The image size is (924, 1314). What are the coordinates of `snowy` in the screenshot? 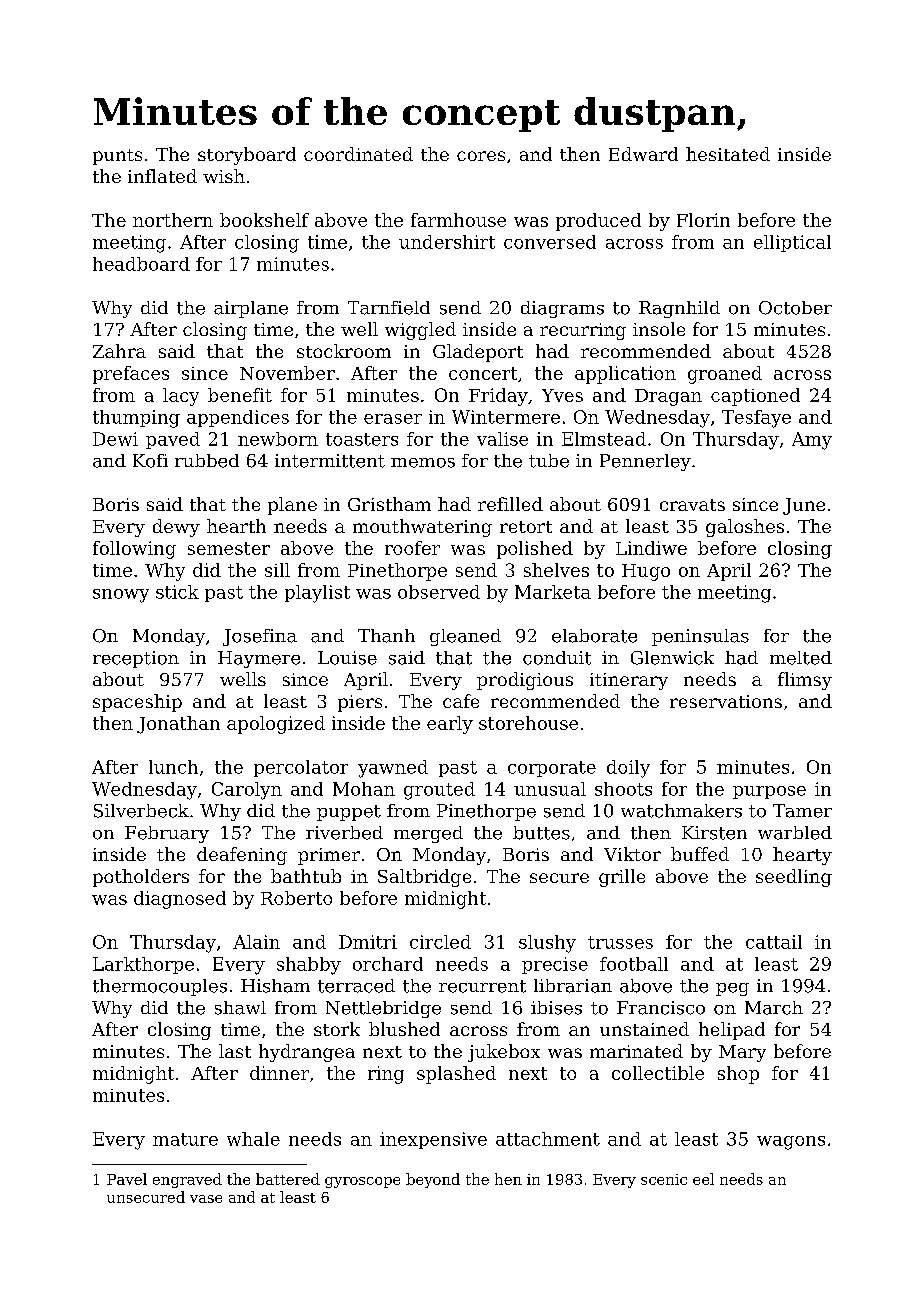 It's located at (121, 596).
